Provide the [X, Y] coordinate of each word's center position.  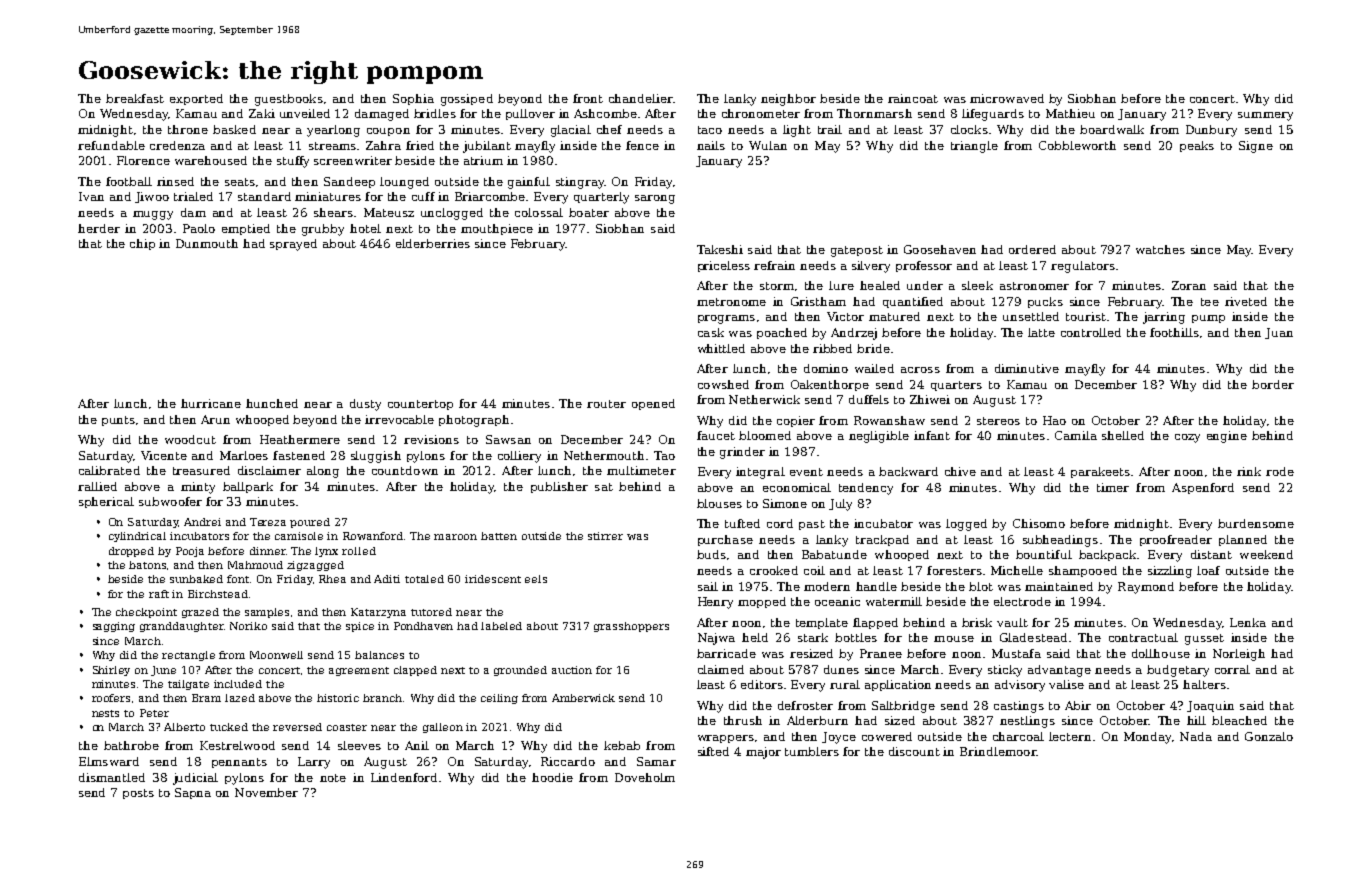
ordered [1032, 249]
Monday [1147, 738]
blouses [719, 503]
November [266, 792]
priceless [724, 266]
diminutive [1027, 368]
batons [147, 565]
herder [99, 228]
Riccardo [568, 761]
